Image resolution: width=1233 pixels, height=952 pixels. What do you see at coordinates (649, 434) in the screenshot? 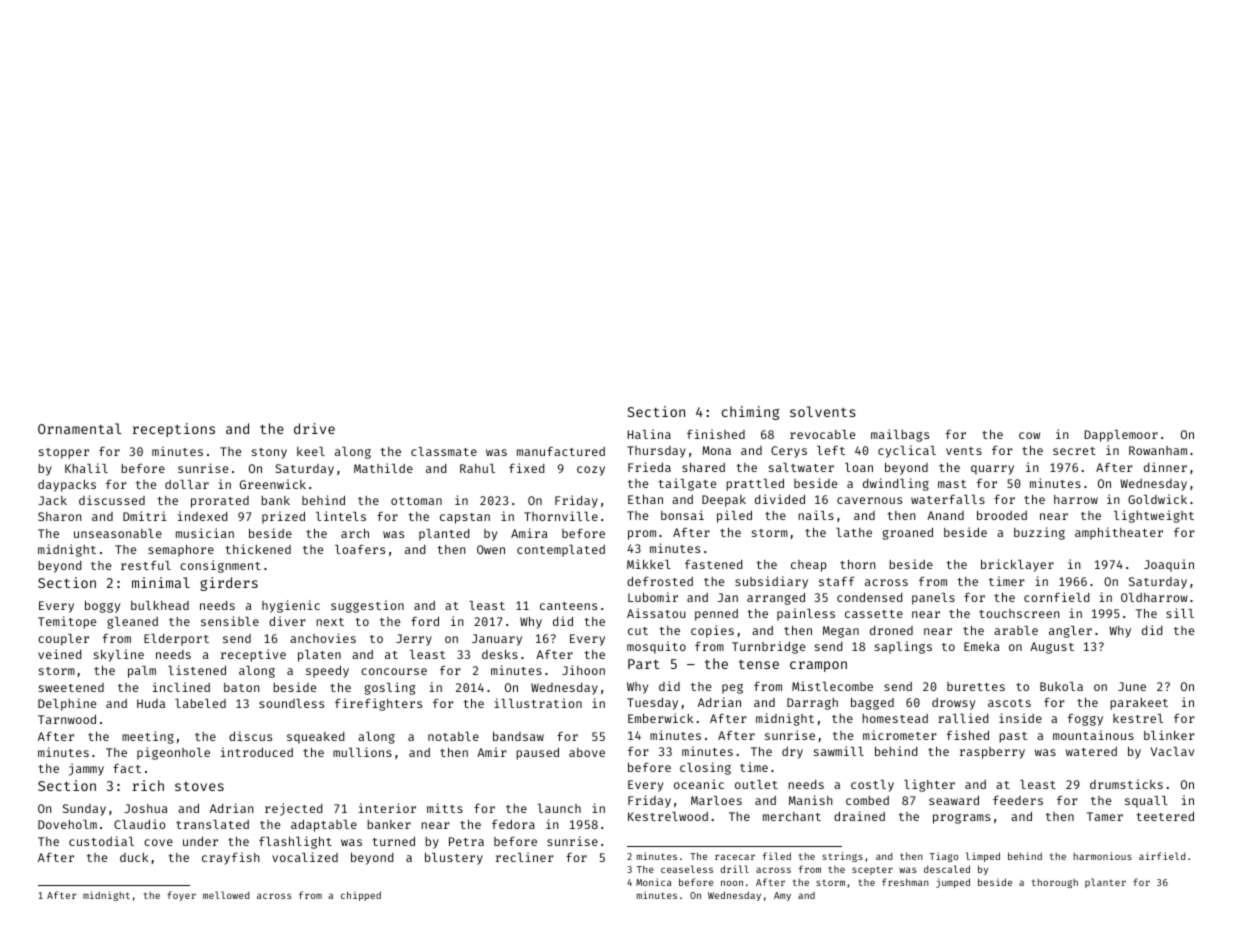
I see `Halina` at bounding box center [649, 434].
